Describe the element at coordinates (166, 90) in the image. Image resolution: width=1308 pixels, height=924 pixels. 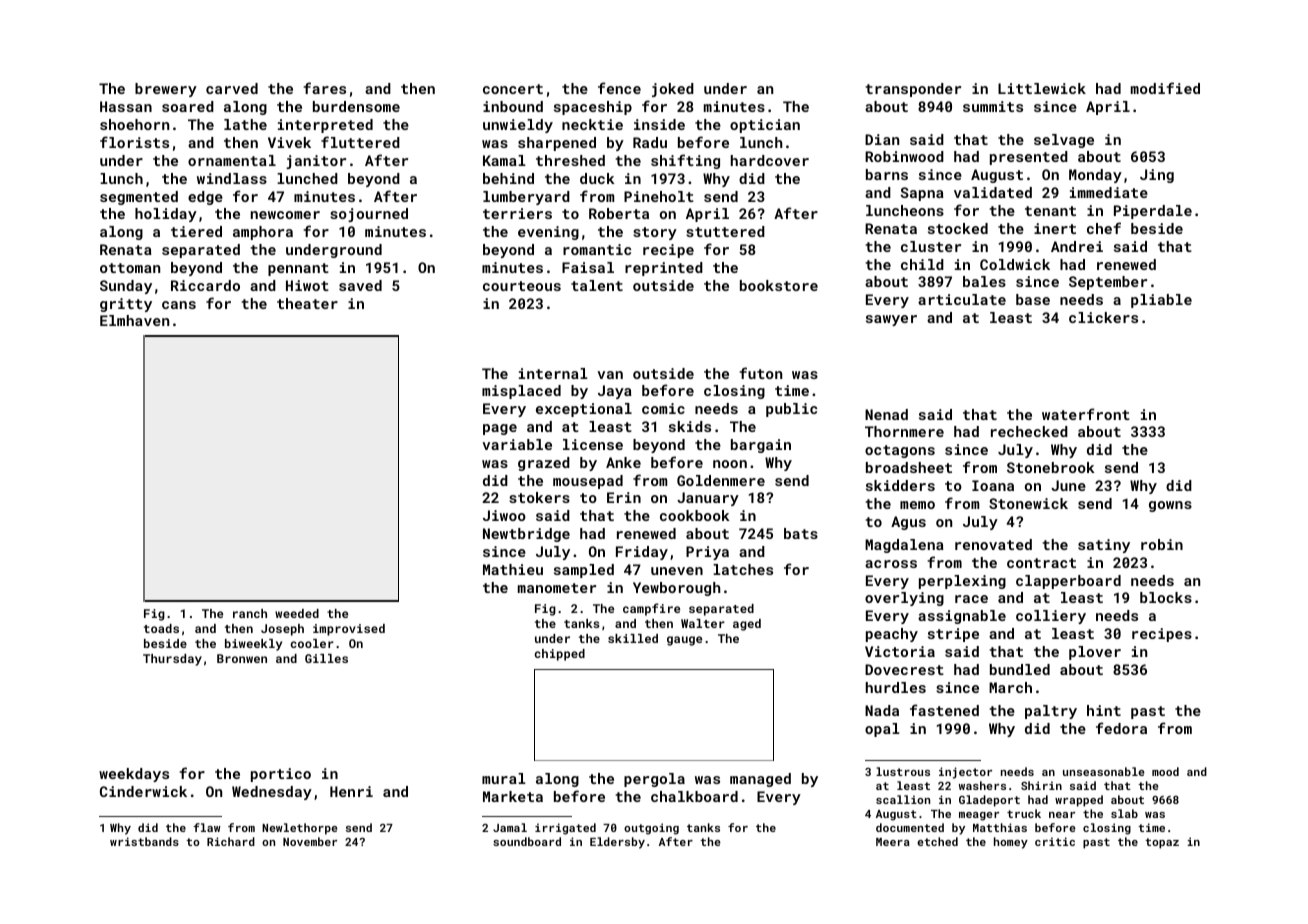
I see `brewery` at that location.
